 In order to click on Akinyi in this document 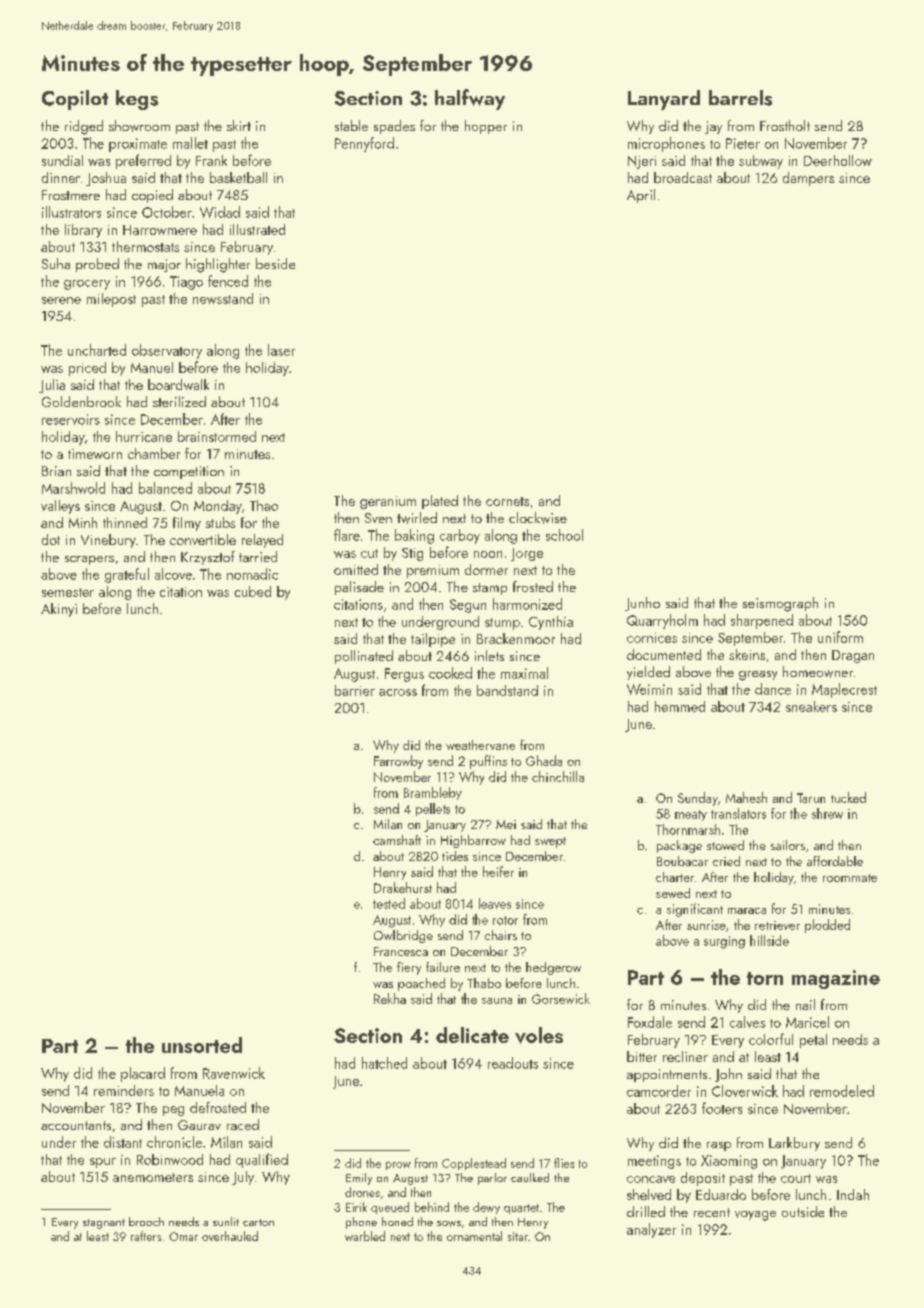, I will do `click(59, 610)`.
